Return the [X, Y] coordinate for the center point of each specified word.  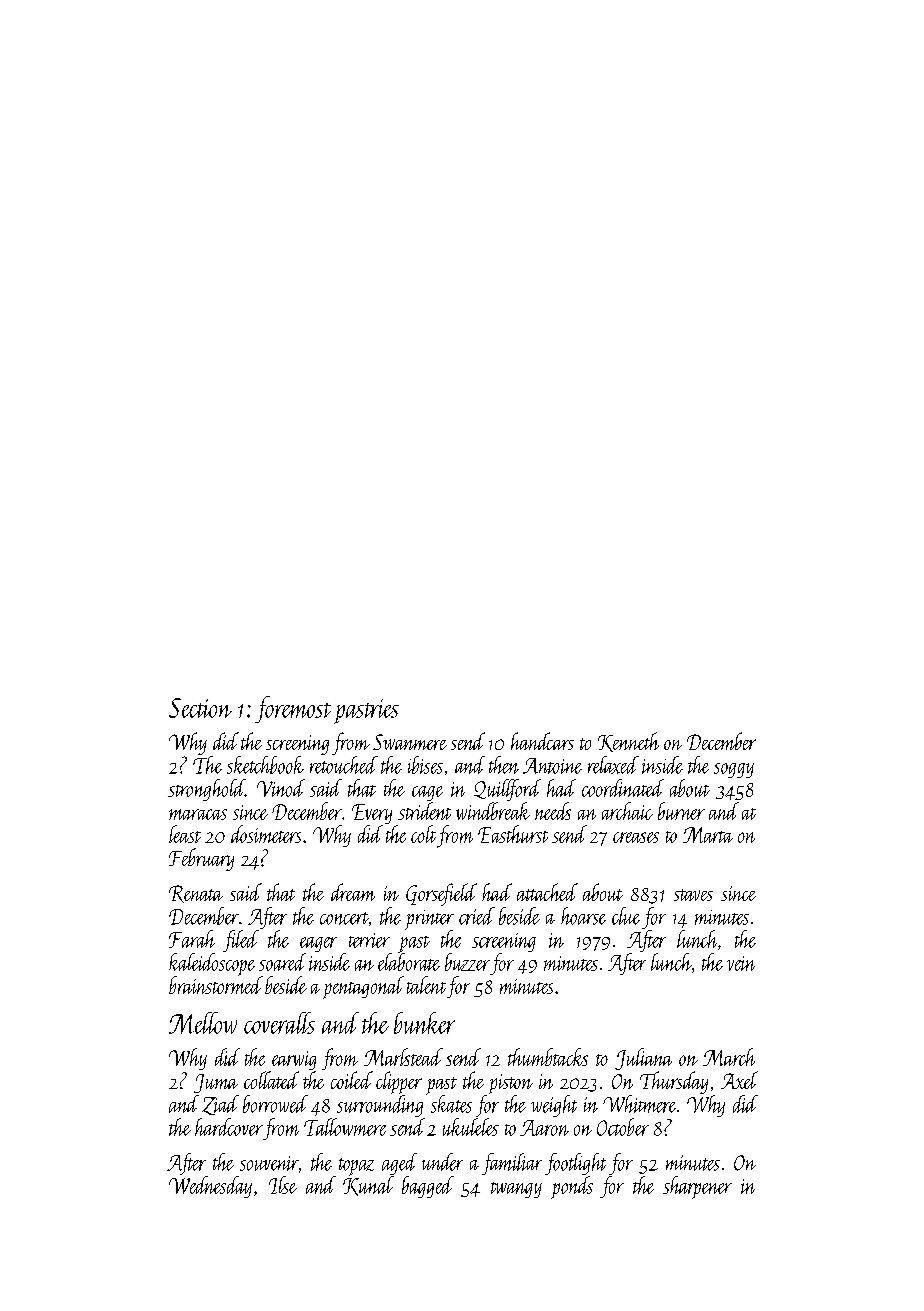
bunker [424, 1023]
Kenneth [628, 742]
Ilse [283, 1185]
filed [241, 941]
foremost [293, 709]
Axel [739, 1080]
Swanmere [410, 742]
